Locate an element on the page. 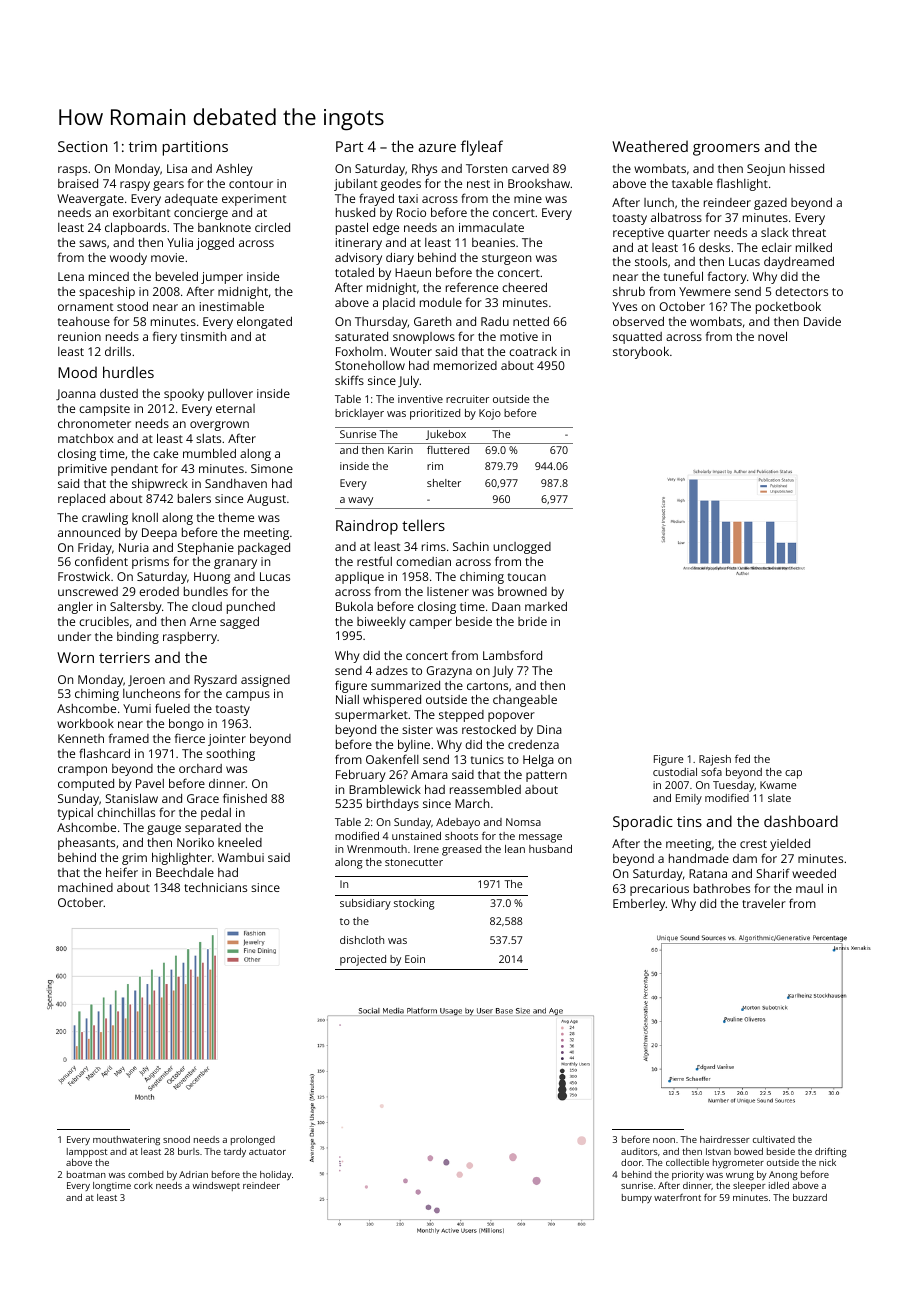 Image resolution: width=908 pixels, height=1316 pixels. door is located at coordinates (631, 1162).
